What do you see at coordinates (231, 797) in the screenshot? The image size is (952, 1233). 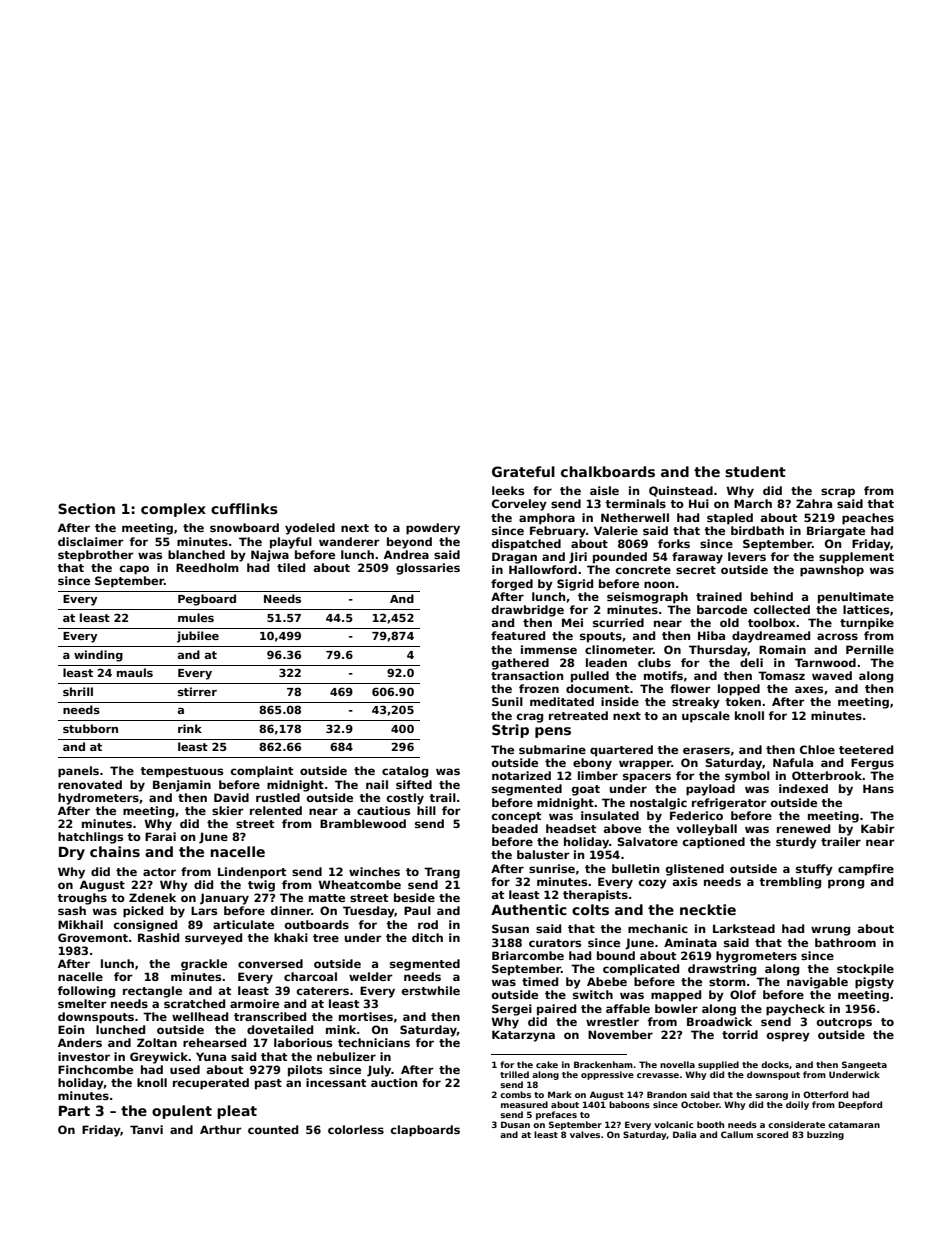 I see `David` at bounding box center [231, 797].
